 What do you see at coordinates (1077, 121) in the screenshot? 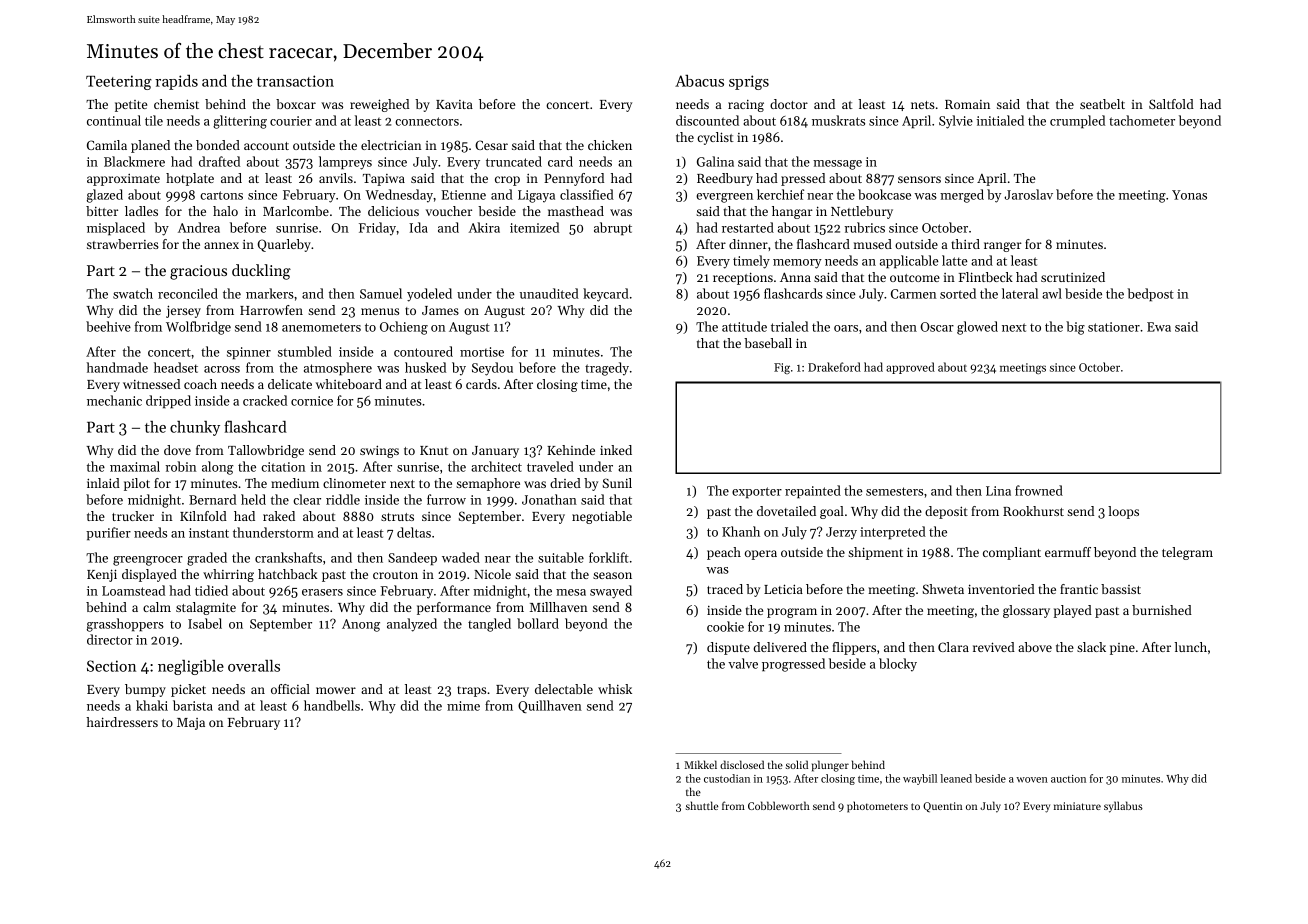
I see `crumpled` at bounding box center [1077, 121].
